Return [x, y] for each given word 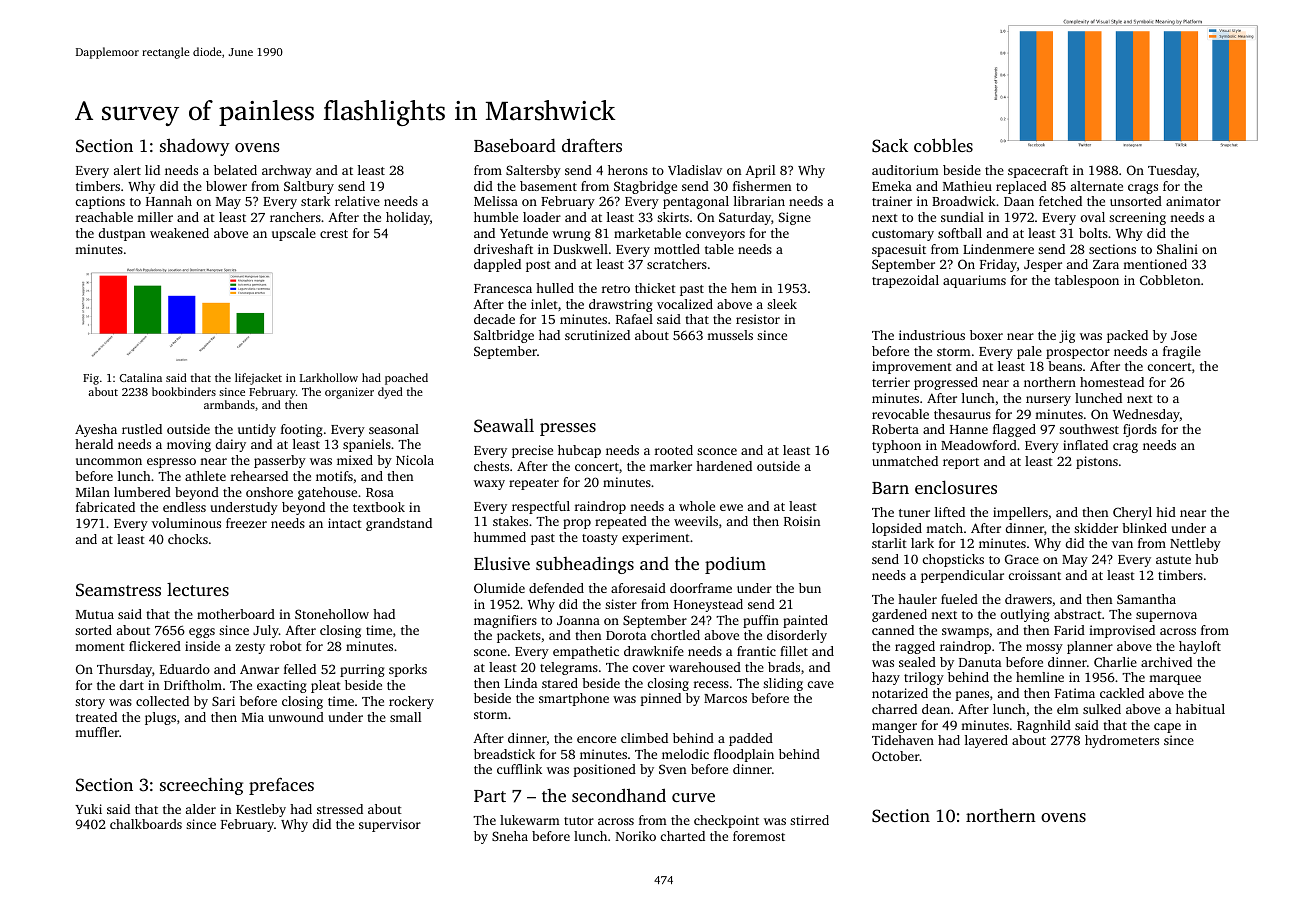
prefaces [281, 786]
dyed [390, 393]
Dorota [626, 635]
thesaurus [962, 414]
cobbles [943, 145]
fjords [1140, 430]
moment [100, 647]
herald [94, 444]
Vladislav [695, 170]
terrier [891, 382]
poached [406, 379]
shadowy [195, 147]
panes [972, 696]
